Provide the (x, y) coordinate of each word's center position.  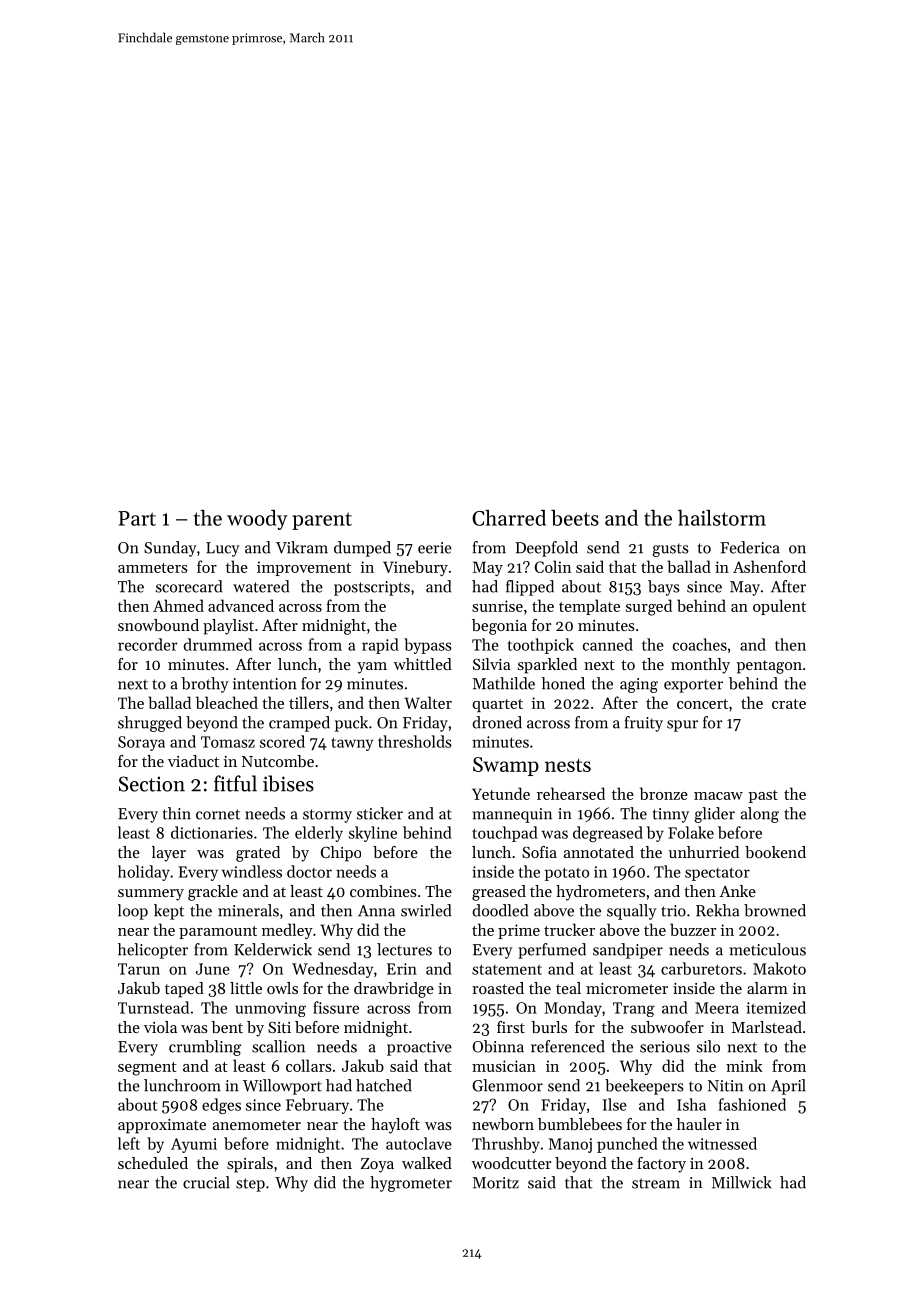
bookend (775, 852)
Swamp (506, 766)
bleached (227, 702)
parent (322, 521)
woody (257, 520)
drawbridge (394, 990)
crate (789, 704)
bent (227, 1027)
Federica (750, 547)
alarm (767, 988)
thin (177, 813)
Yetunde (501, 793)
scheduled (153, 1163)
